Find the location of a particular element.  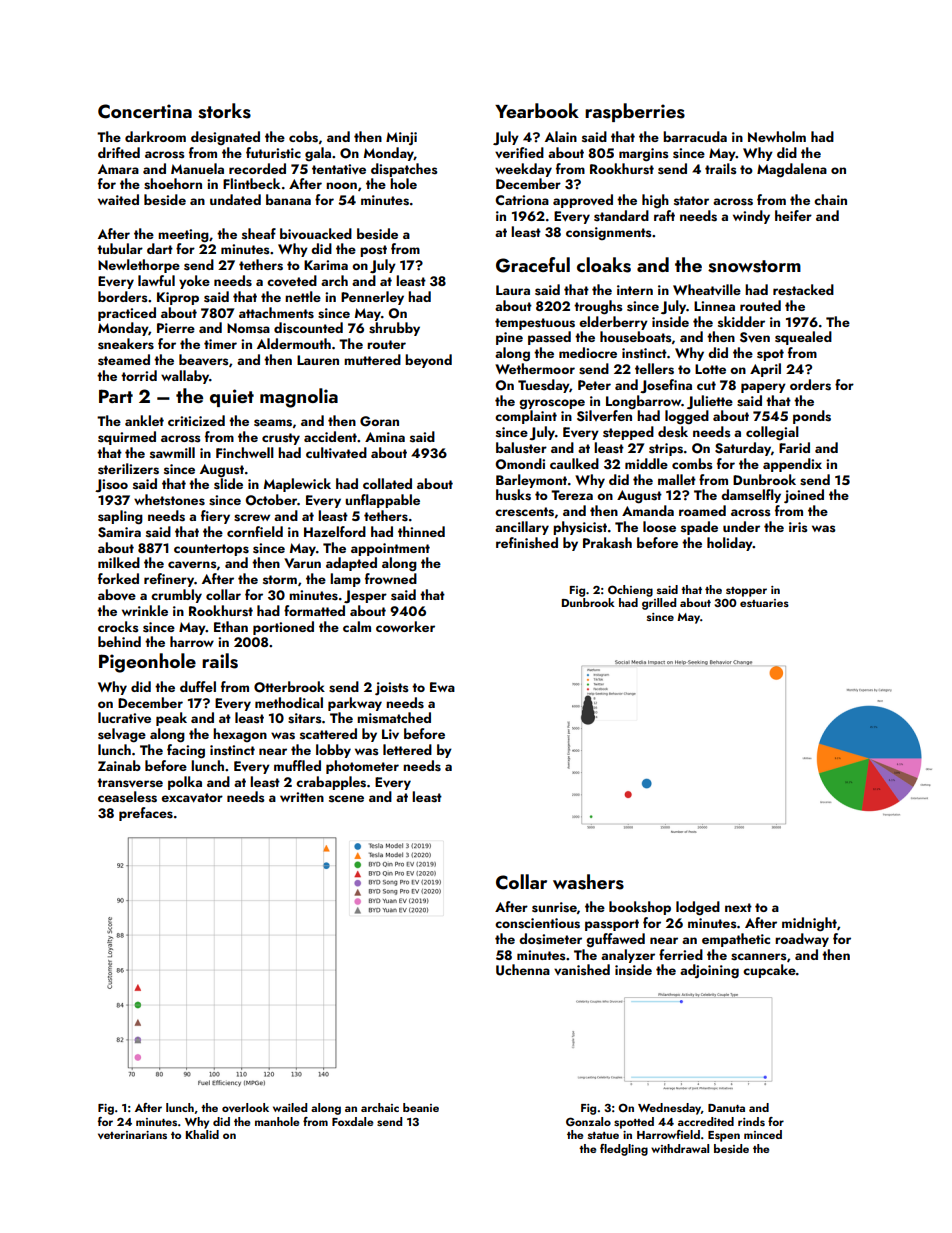

midnight is located at coordinates (809, 924).
